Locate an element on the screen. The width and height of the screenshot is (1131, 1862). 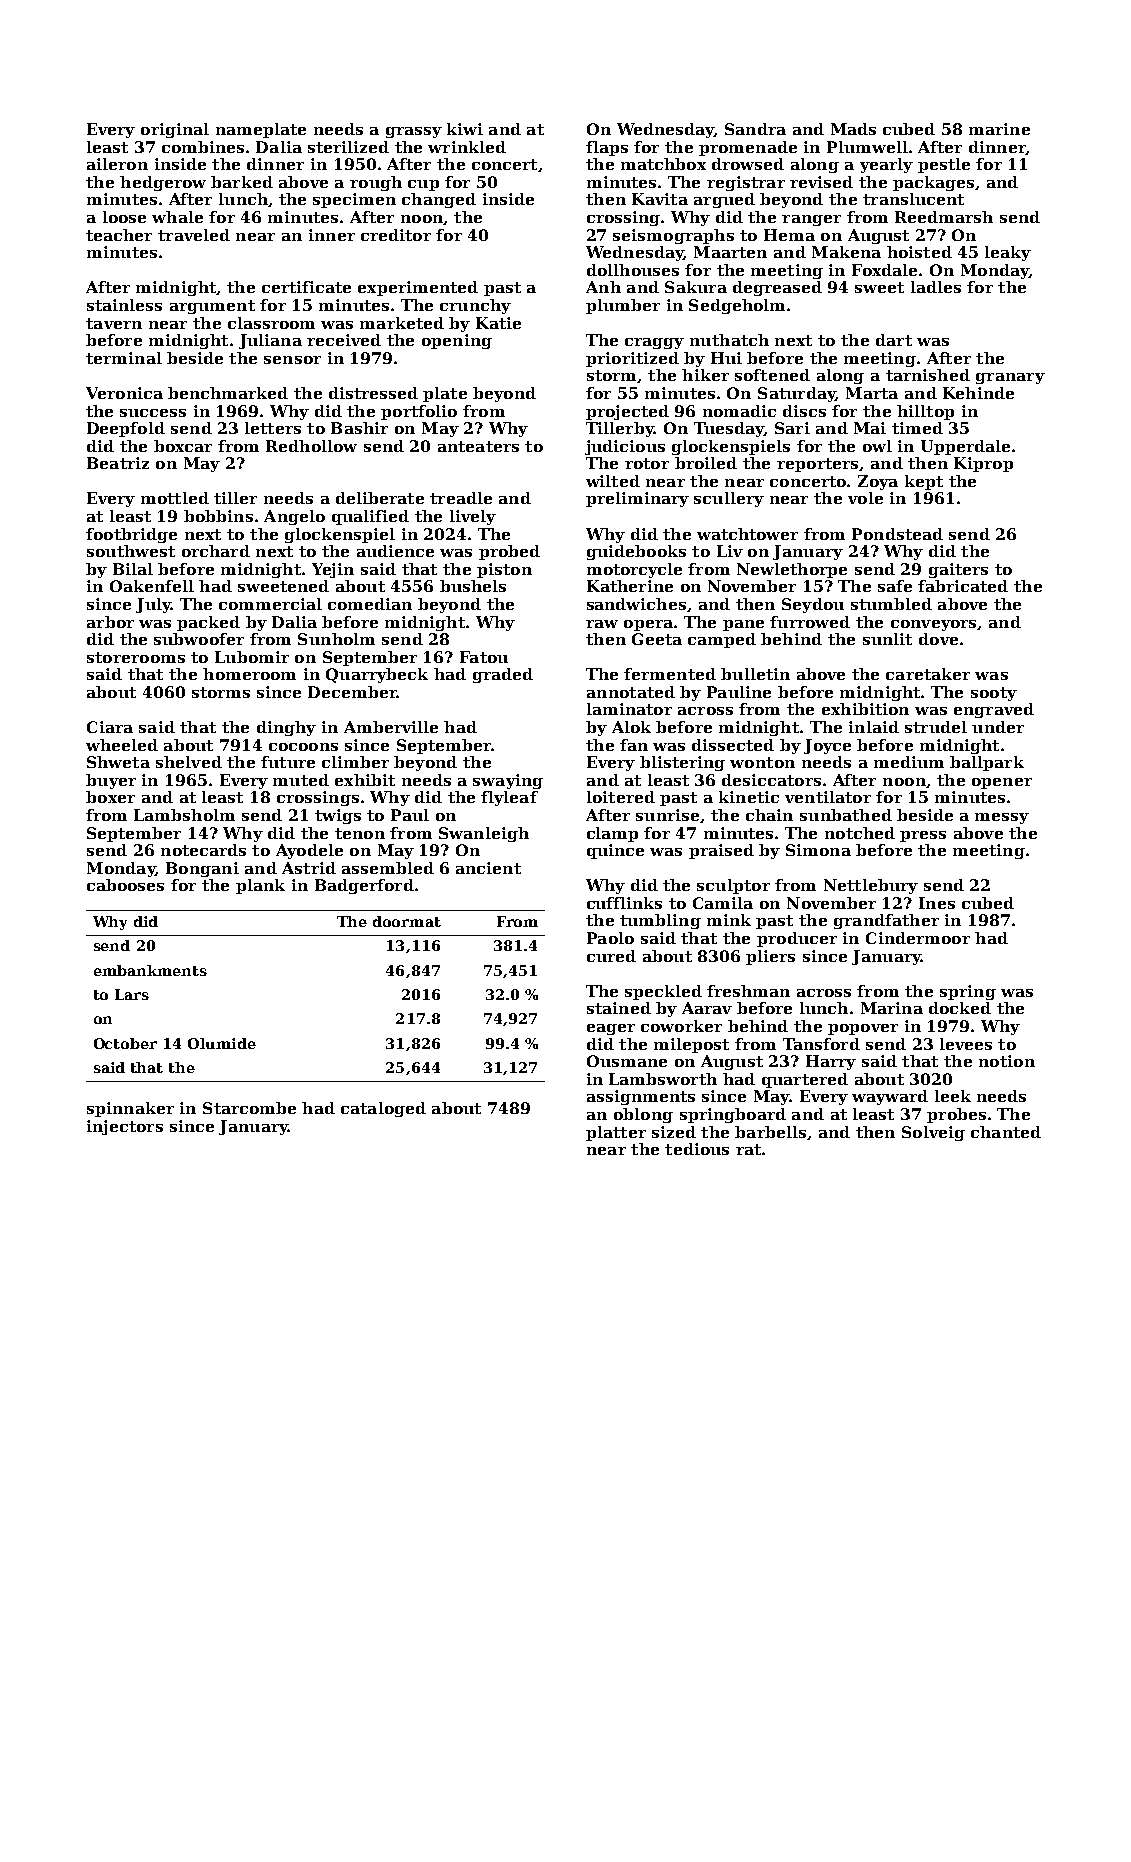
freshman is located at coordinates (748, 991).
